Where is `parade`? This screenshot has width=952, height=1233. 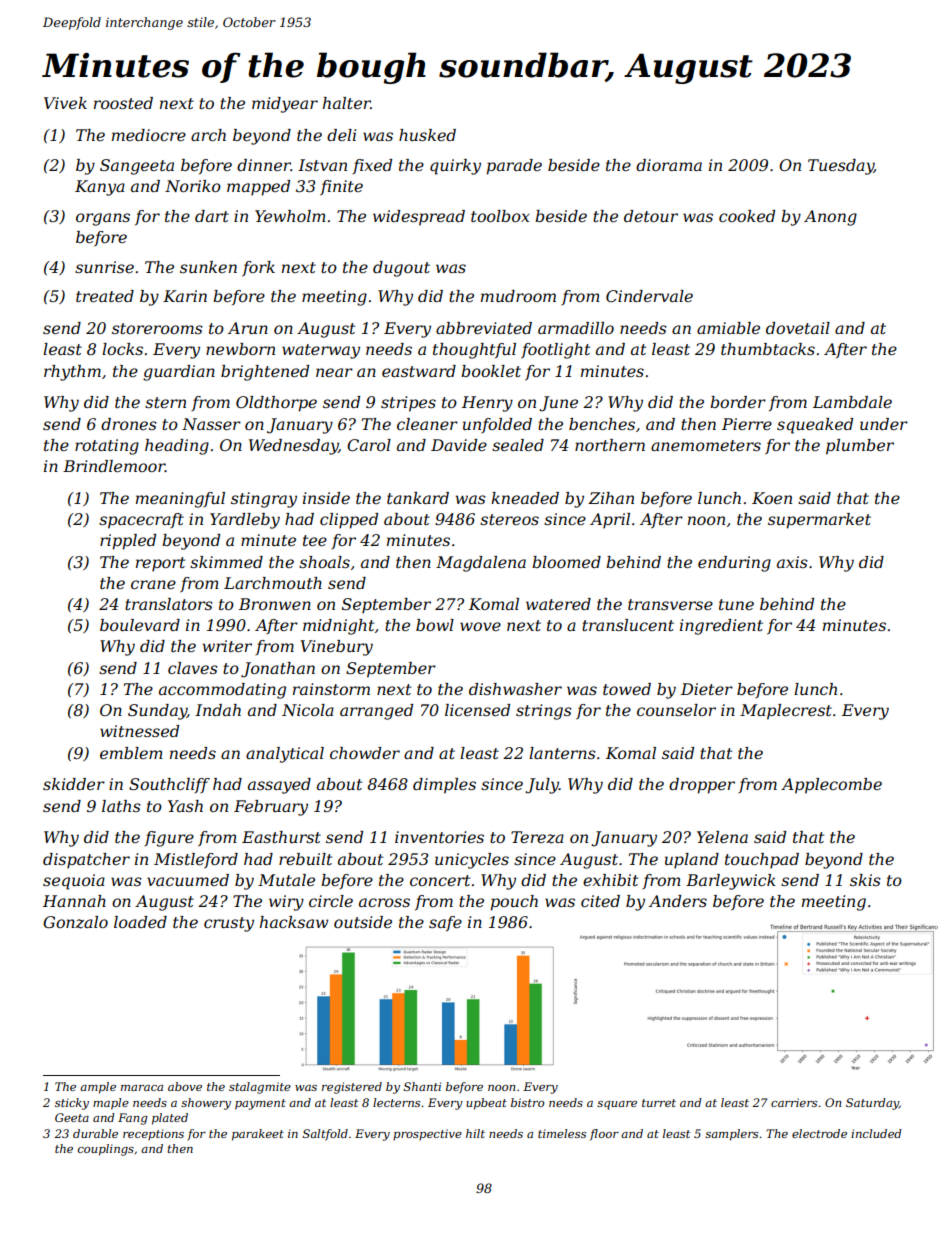
parade is located at coordinates (514, 167).
